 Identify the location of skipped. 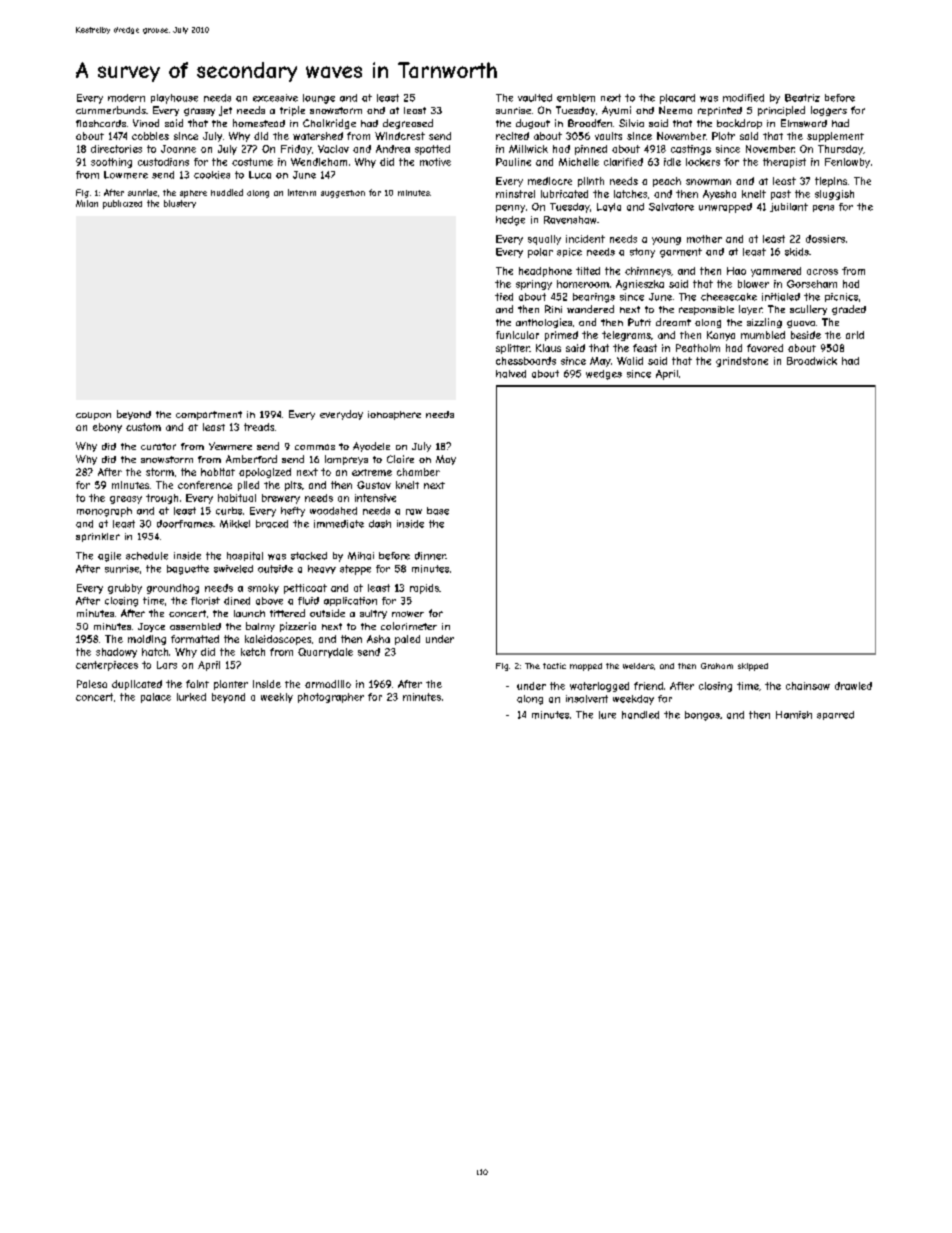
(753, 667).
